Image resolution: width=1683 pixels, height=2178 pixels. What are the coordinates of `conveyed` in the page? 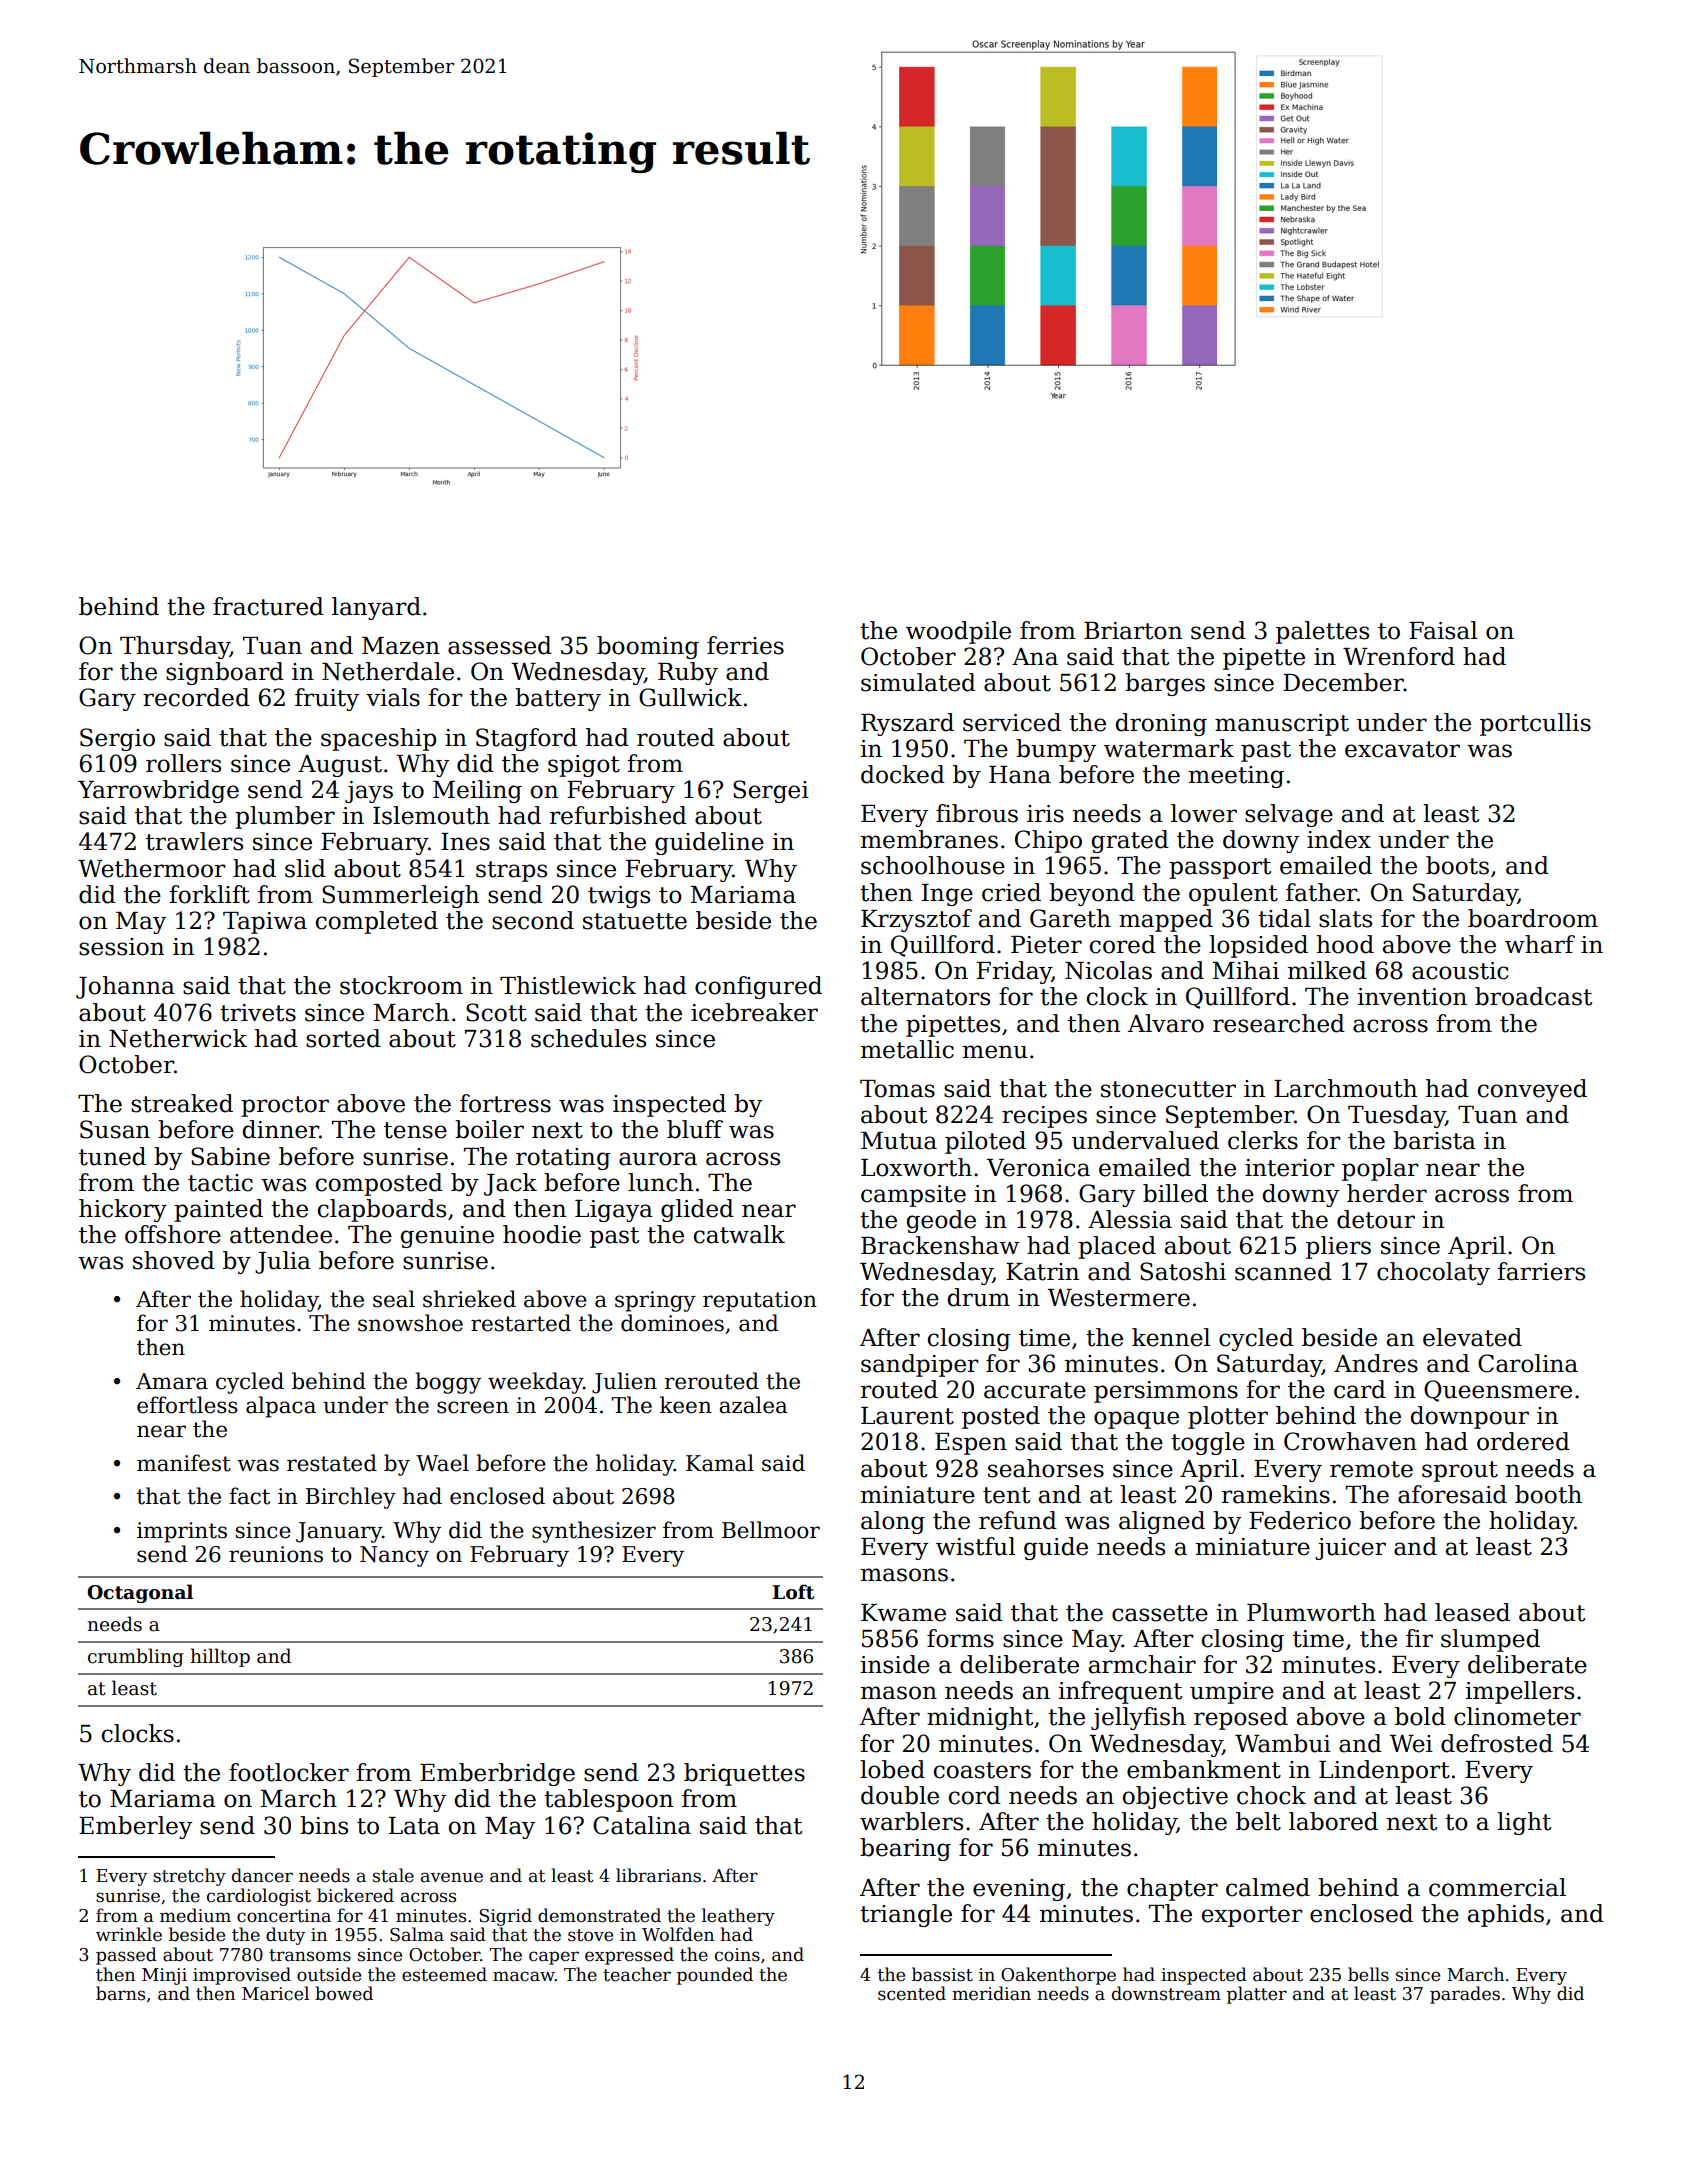 It's located at (1532, 1090).
